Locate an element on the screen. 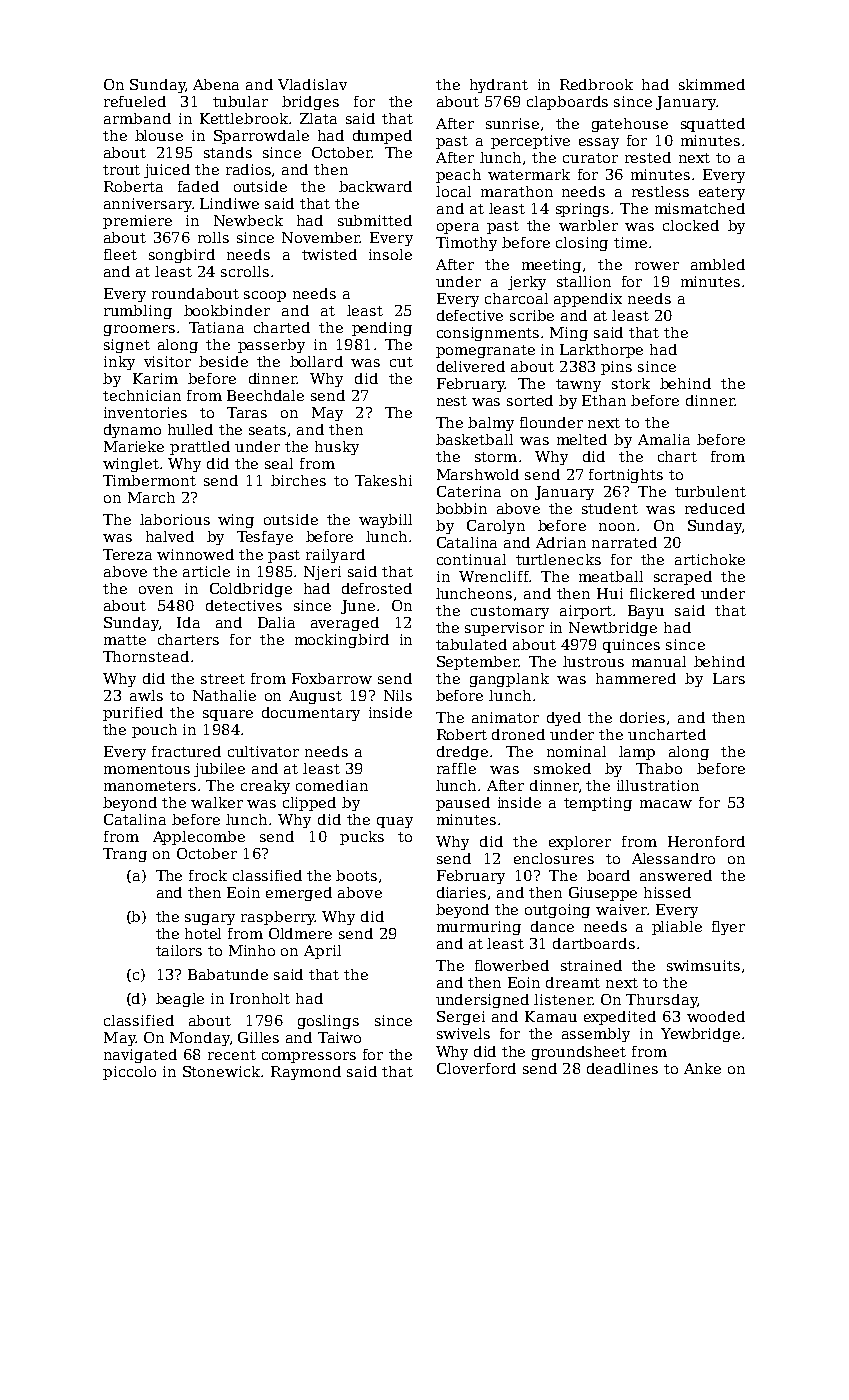  laborious is located at coordinates (175, 519).
